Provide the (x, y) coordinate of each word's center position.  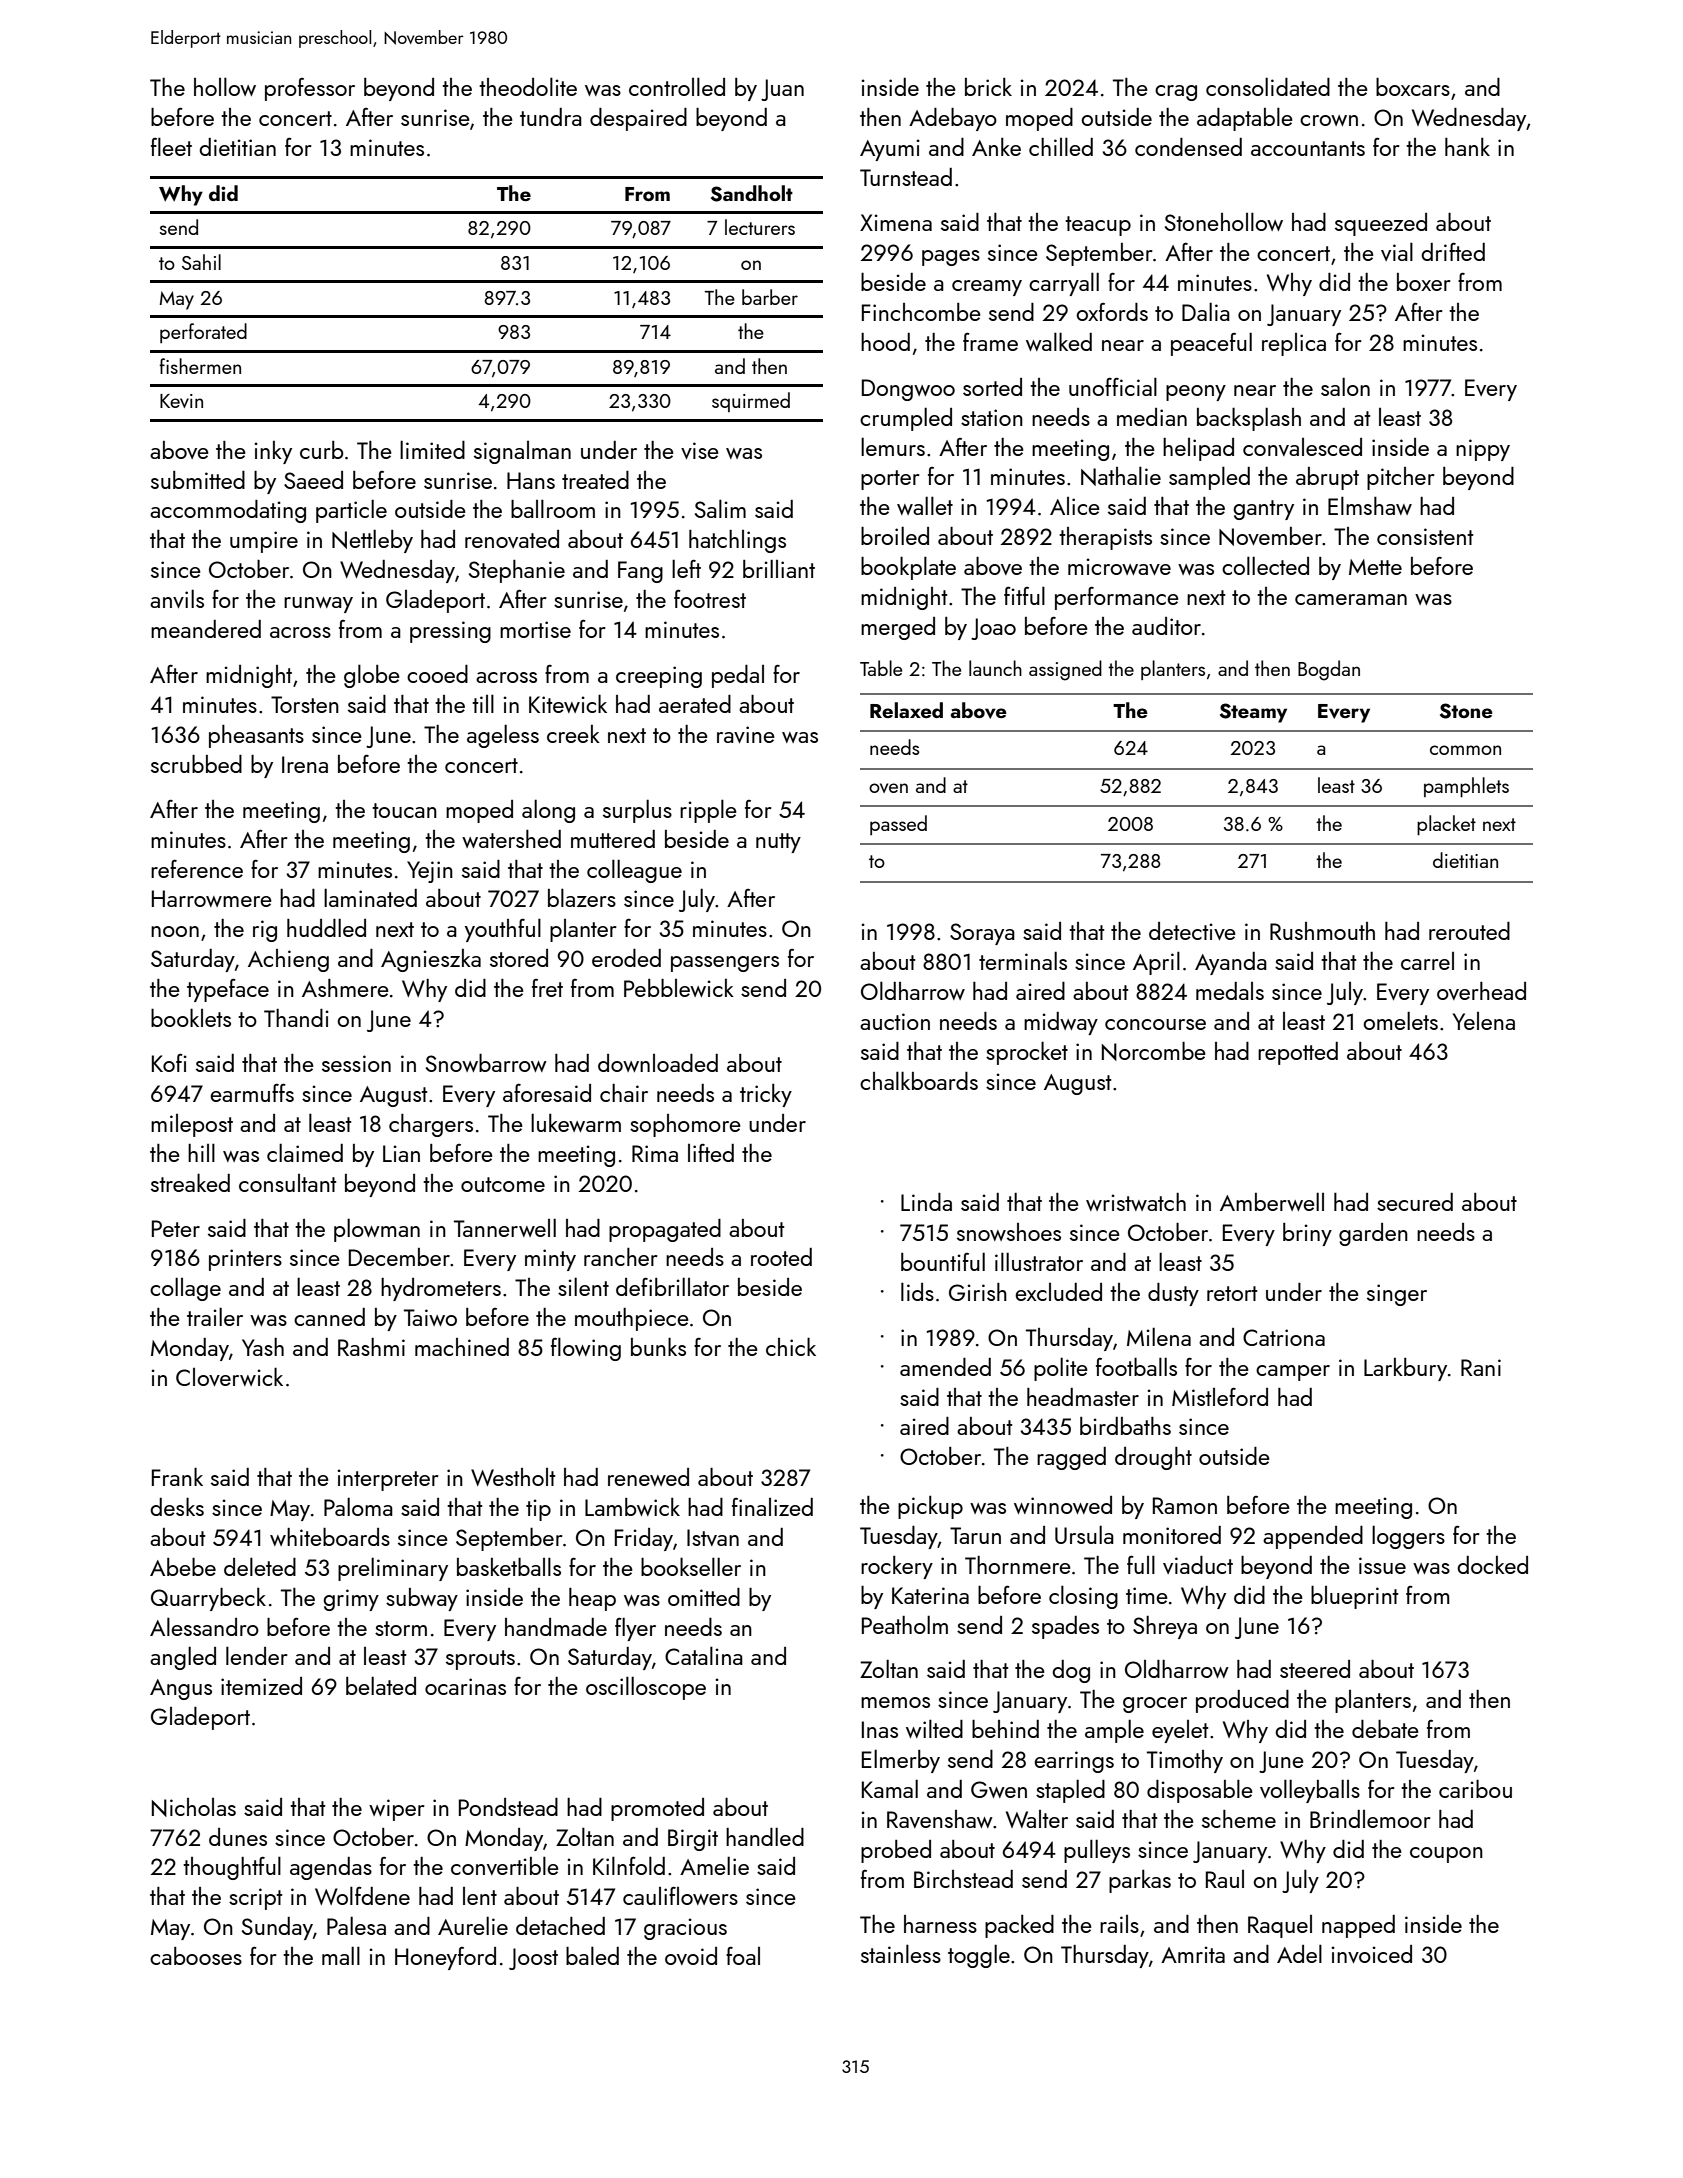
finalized (772, 1507)
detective (1192, 931)
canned (329, 1317)
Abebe (183, 1567)
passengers (725, 964)
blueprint (1354, 1597)
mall (341, 1955)
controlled (677, 86)
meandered (206, 629)
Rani (1481, 1367)
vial (1397, 251)
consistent (1425, 536)
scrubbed (196, 764)
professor (310, 89)
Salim (720, 508)
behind (1005, 1729)
